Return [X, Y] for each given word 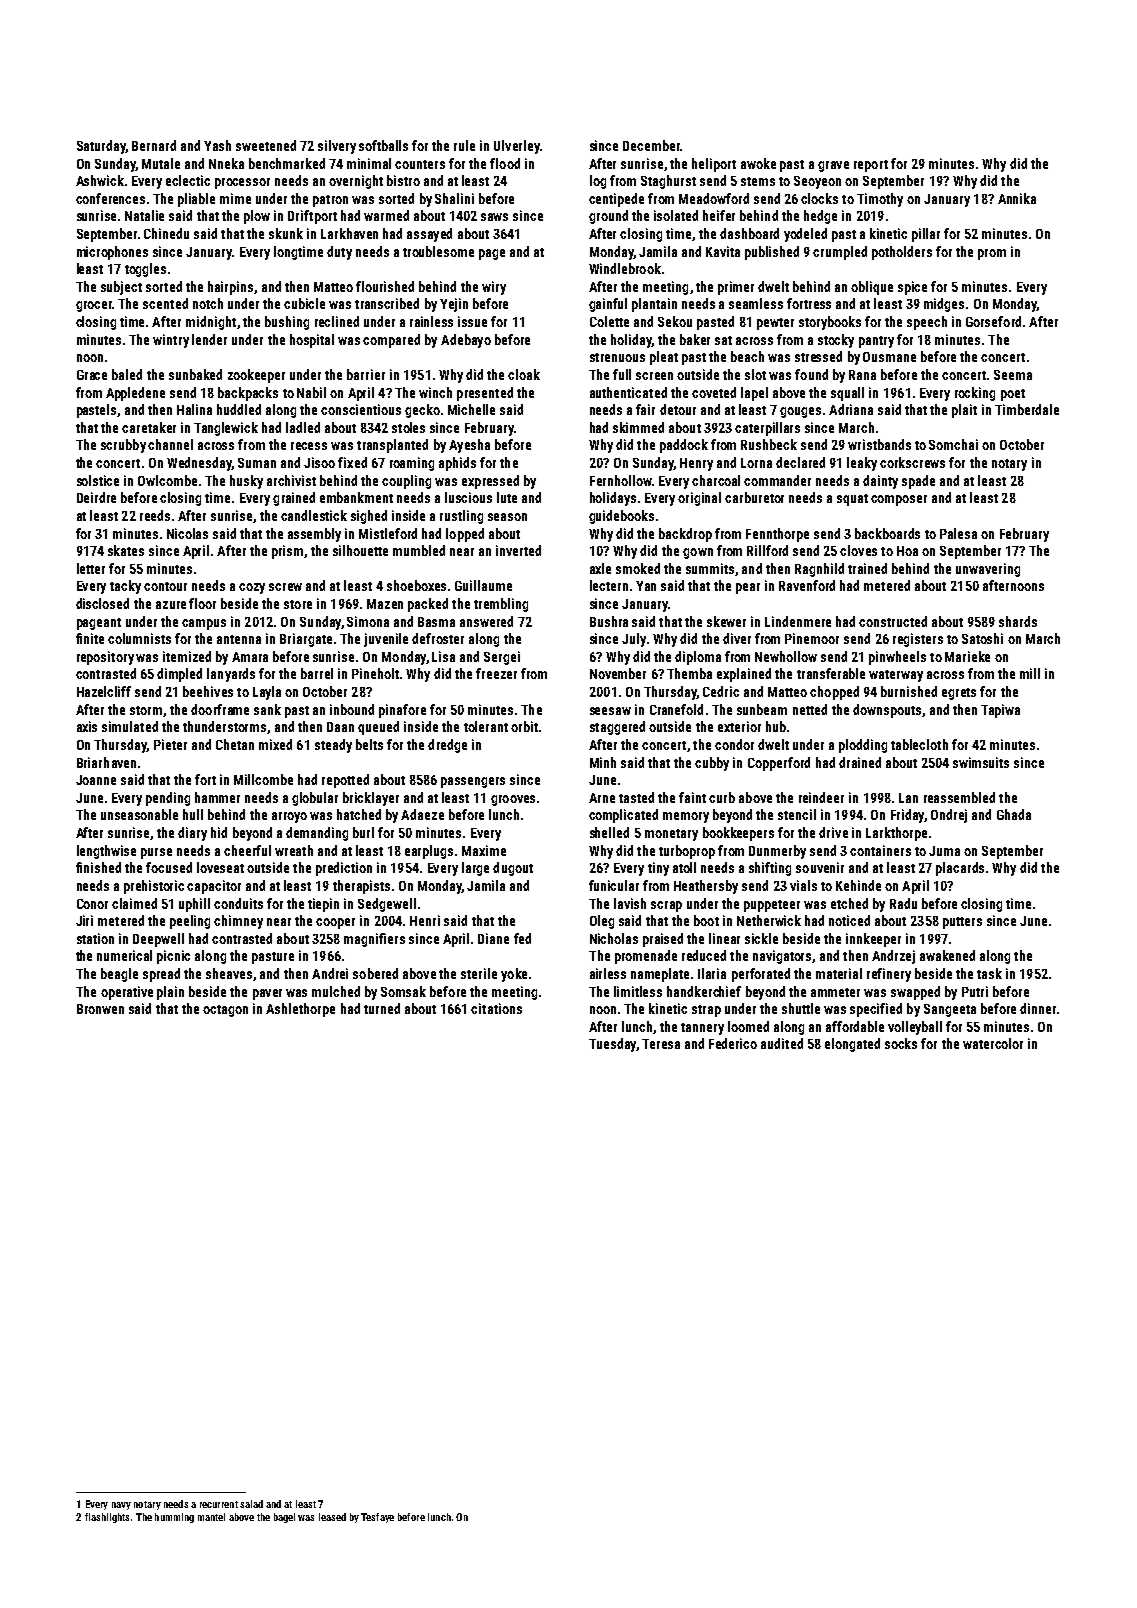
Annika [1017, 198]
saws [494, 217]
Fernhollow [621, 480]
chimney [238, 922]
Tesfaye [377, 1518]
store [298, 604]
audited [782, 1043]
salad [251, 1504]
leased [332, 1517]
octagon [225, 1011]
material [839, 973]
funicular [614, 885]
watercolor [993, 1043]
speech [927, 323]
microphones [112, 253]
